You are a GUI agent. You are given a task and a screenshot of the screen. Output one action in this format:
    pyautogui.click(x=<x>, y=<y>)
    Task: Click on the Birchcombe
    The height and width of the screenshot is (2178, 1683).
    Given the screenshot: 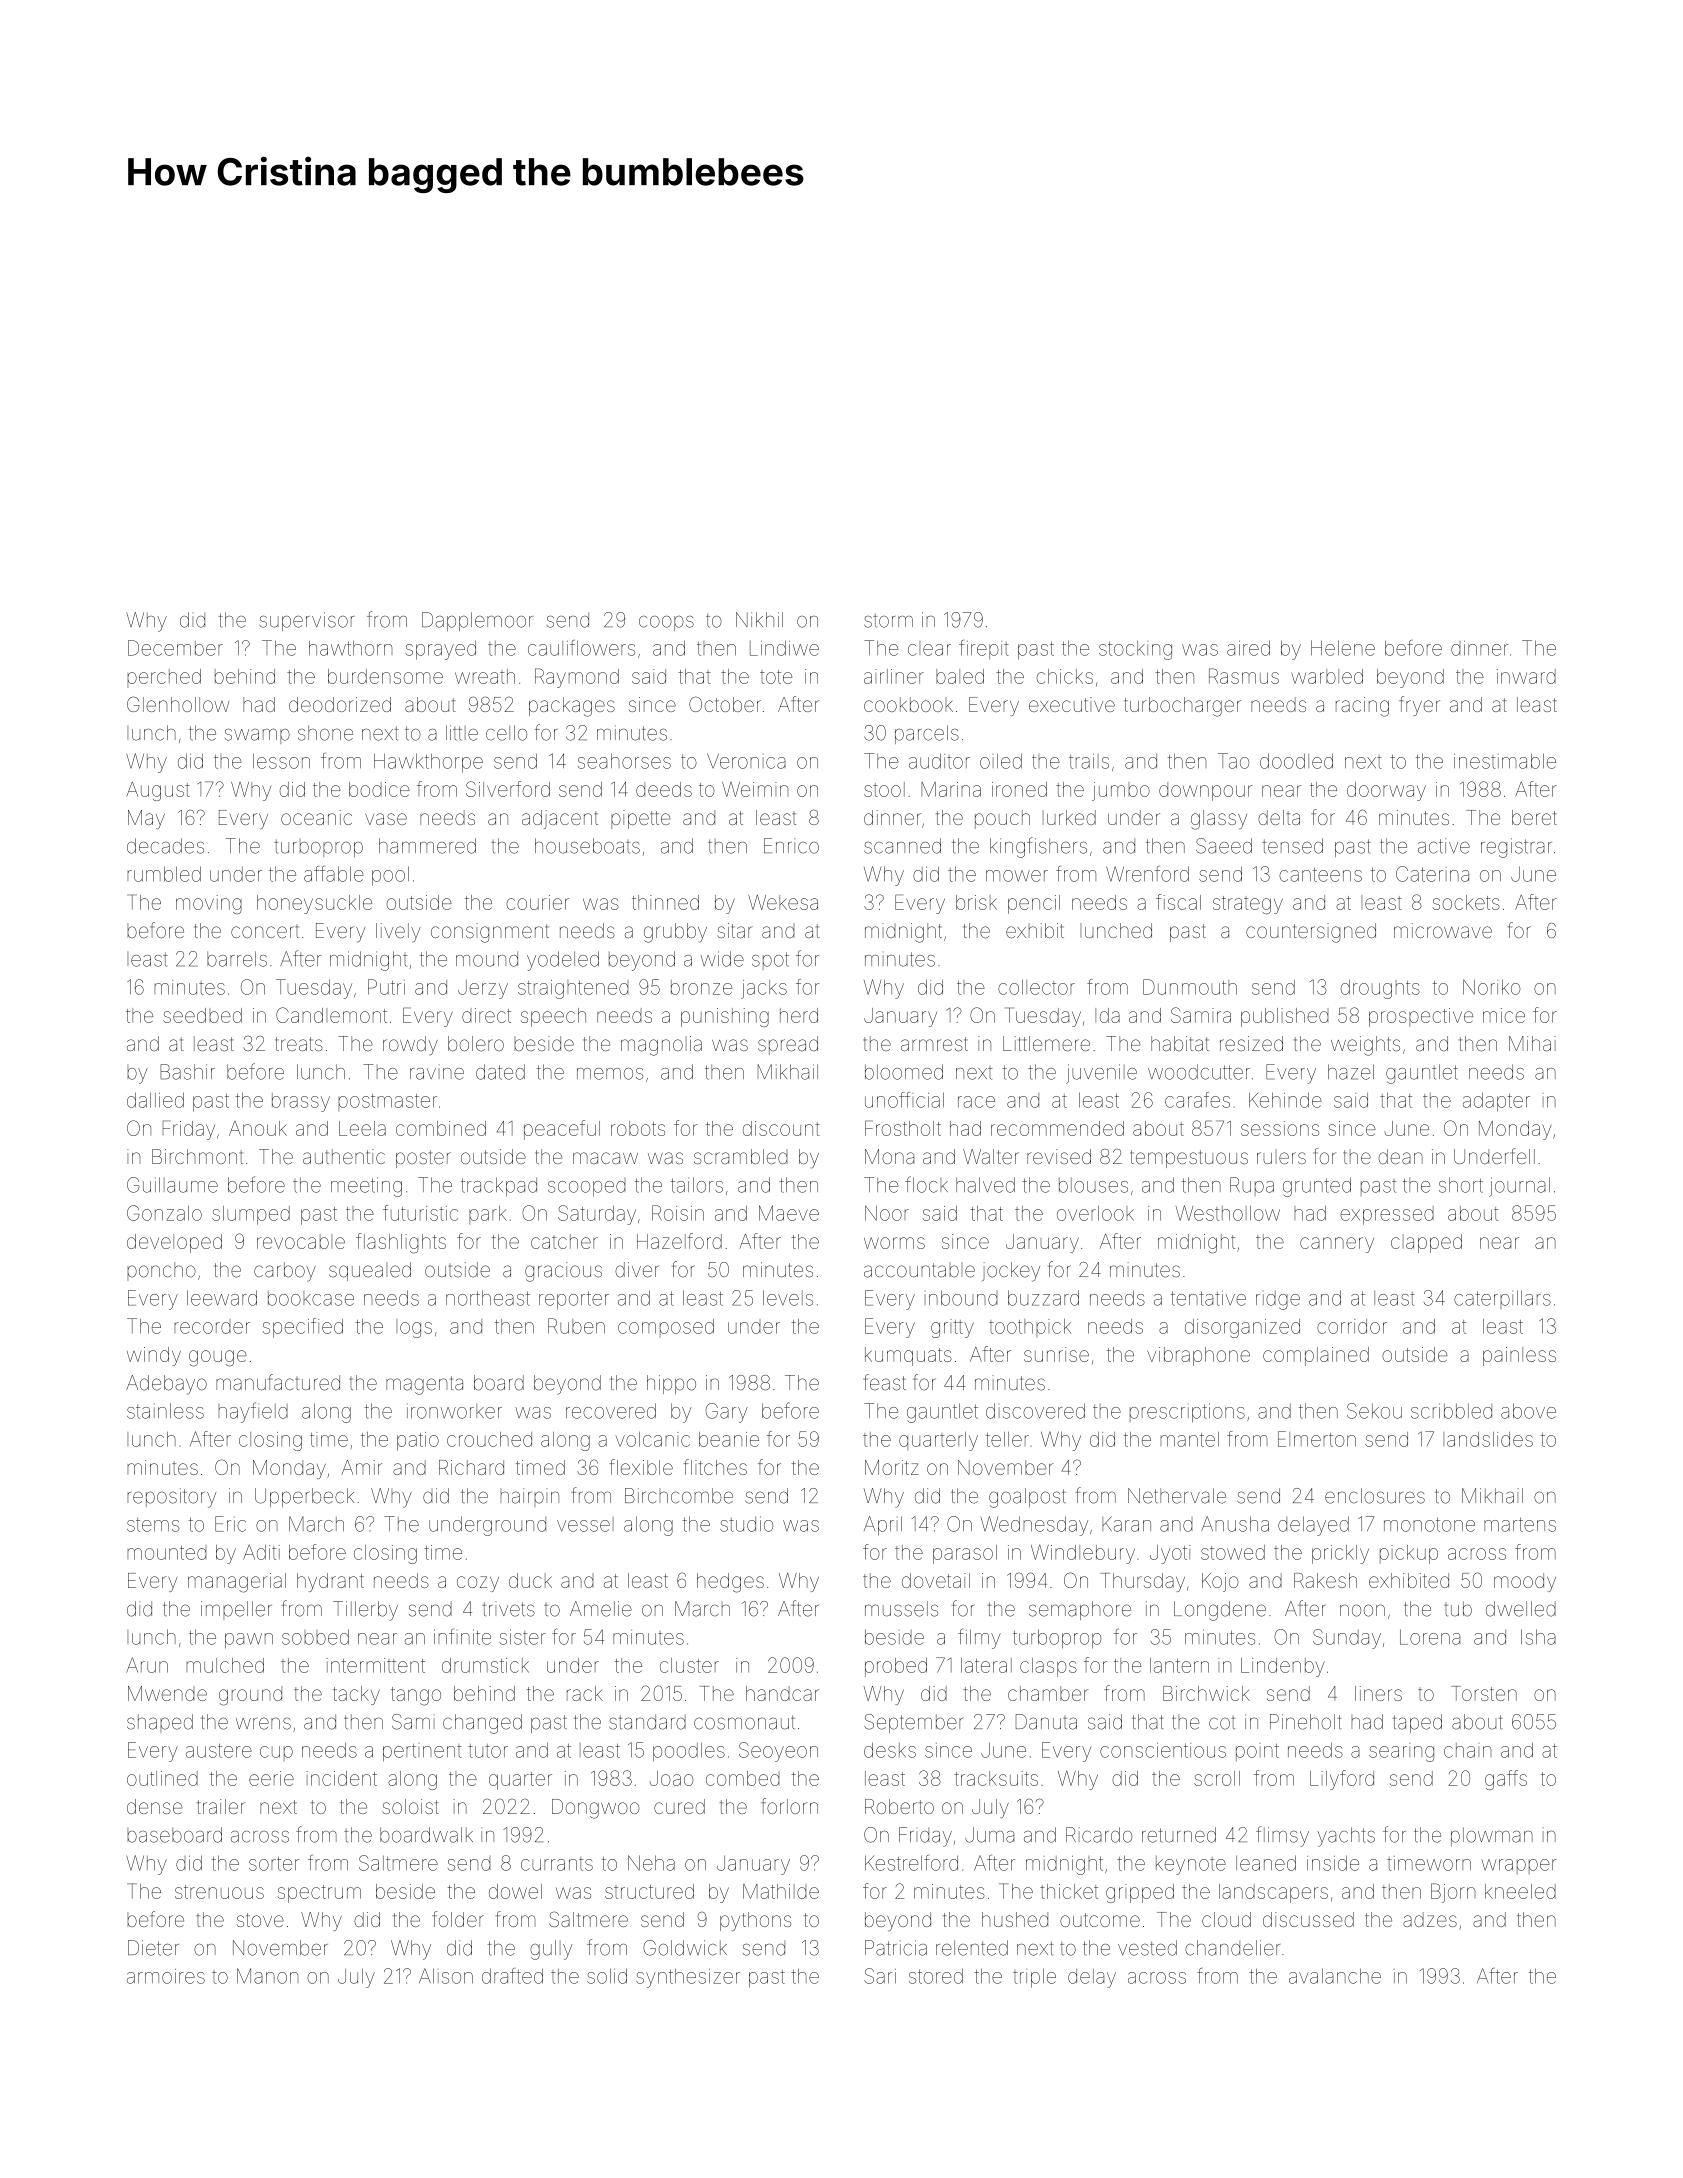 What is the action you would take?
    pyautogui.click(x=679, y=1496)
